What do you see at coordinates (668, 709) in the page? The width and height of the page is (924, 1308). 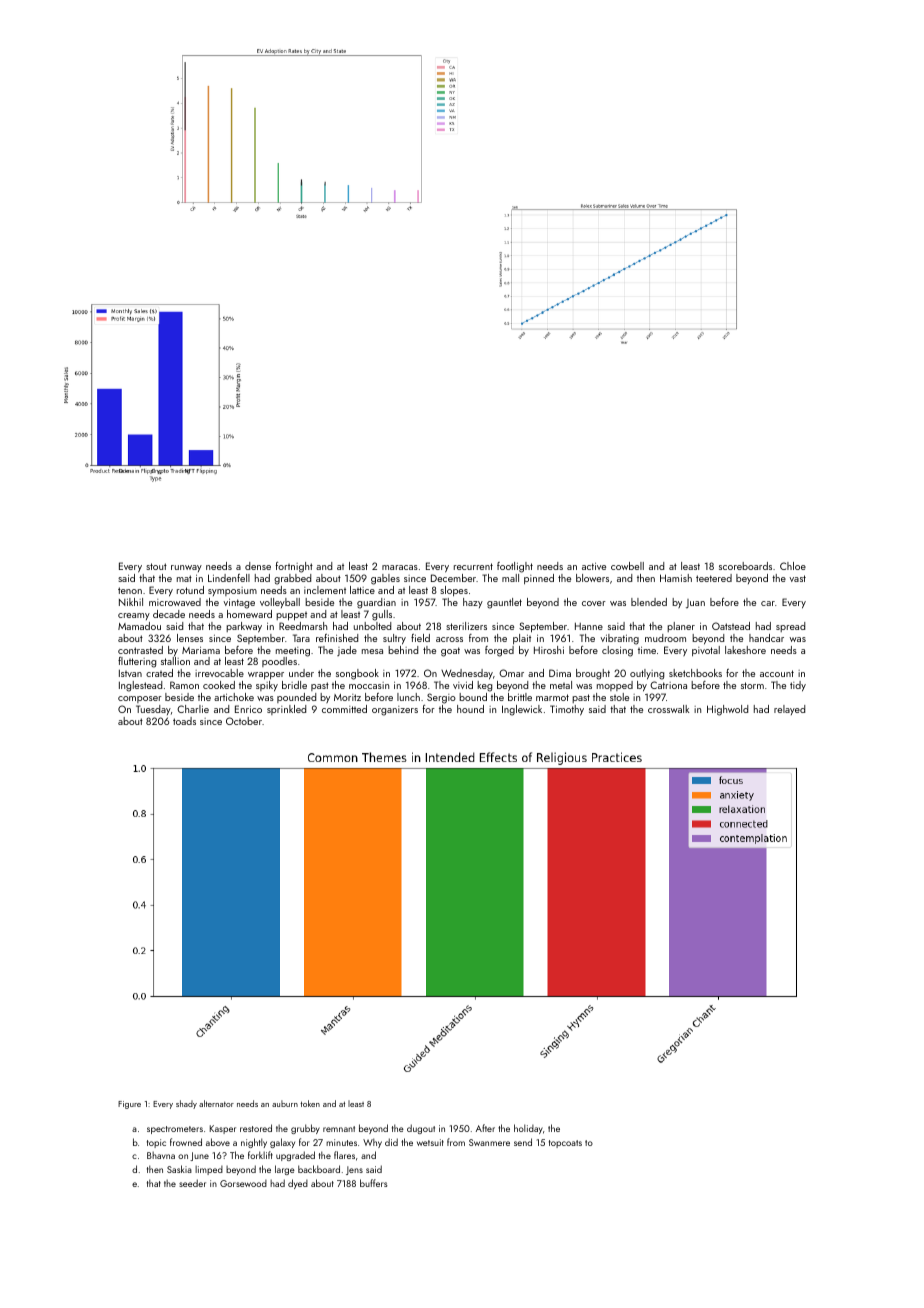 I see `crosswalk` at bounding box center [668, 709].
